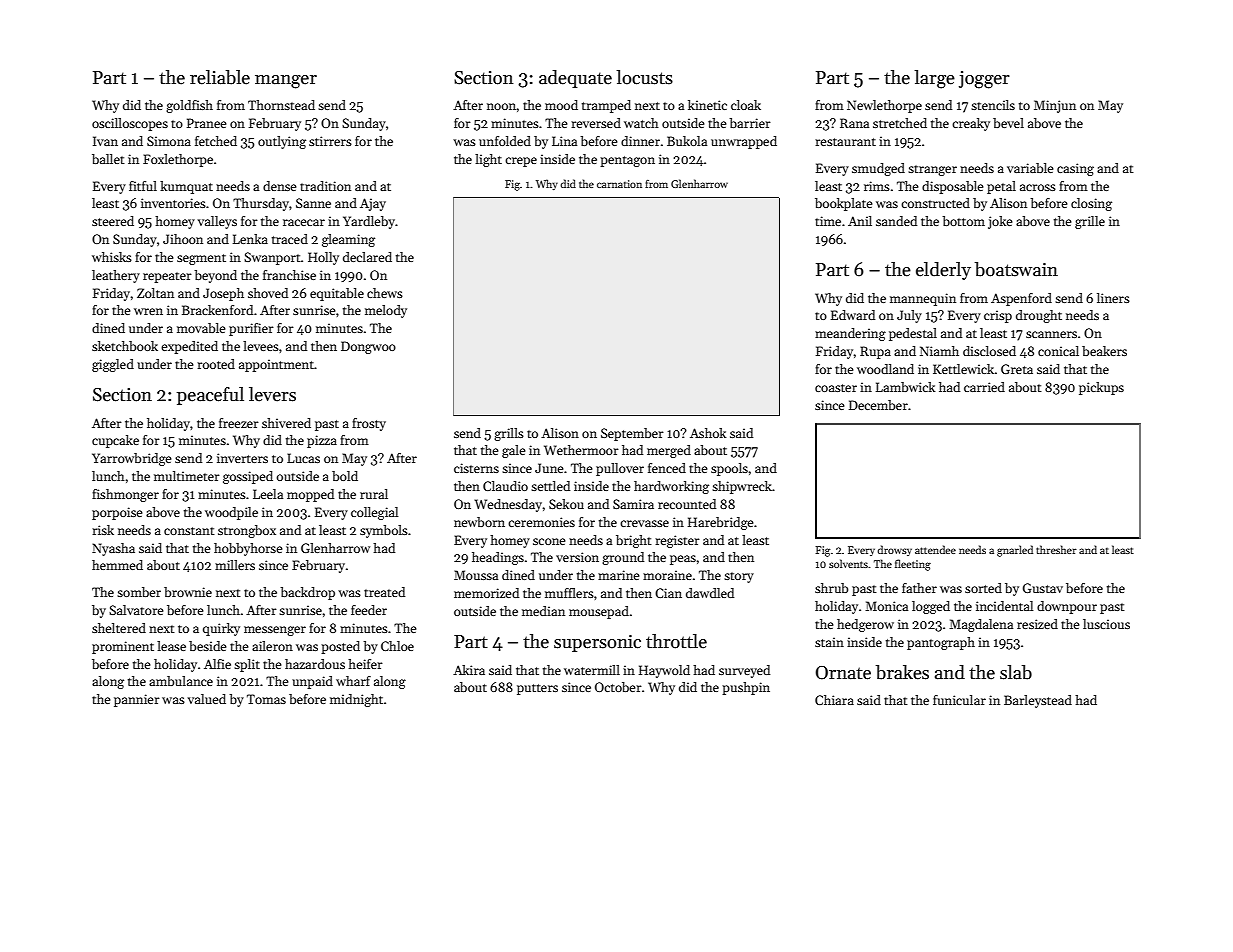 The width and height of the screenshot is (1233, 952). Describe the element at coordinates (935, 79) in the screenshot. I see `large` at that location.
